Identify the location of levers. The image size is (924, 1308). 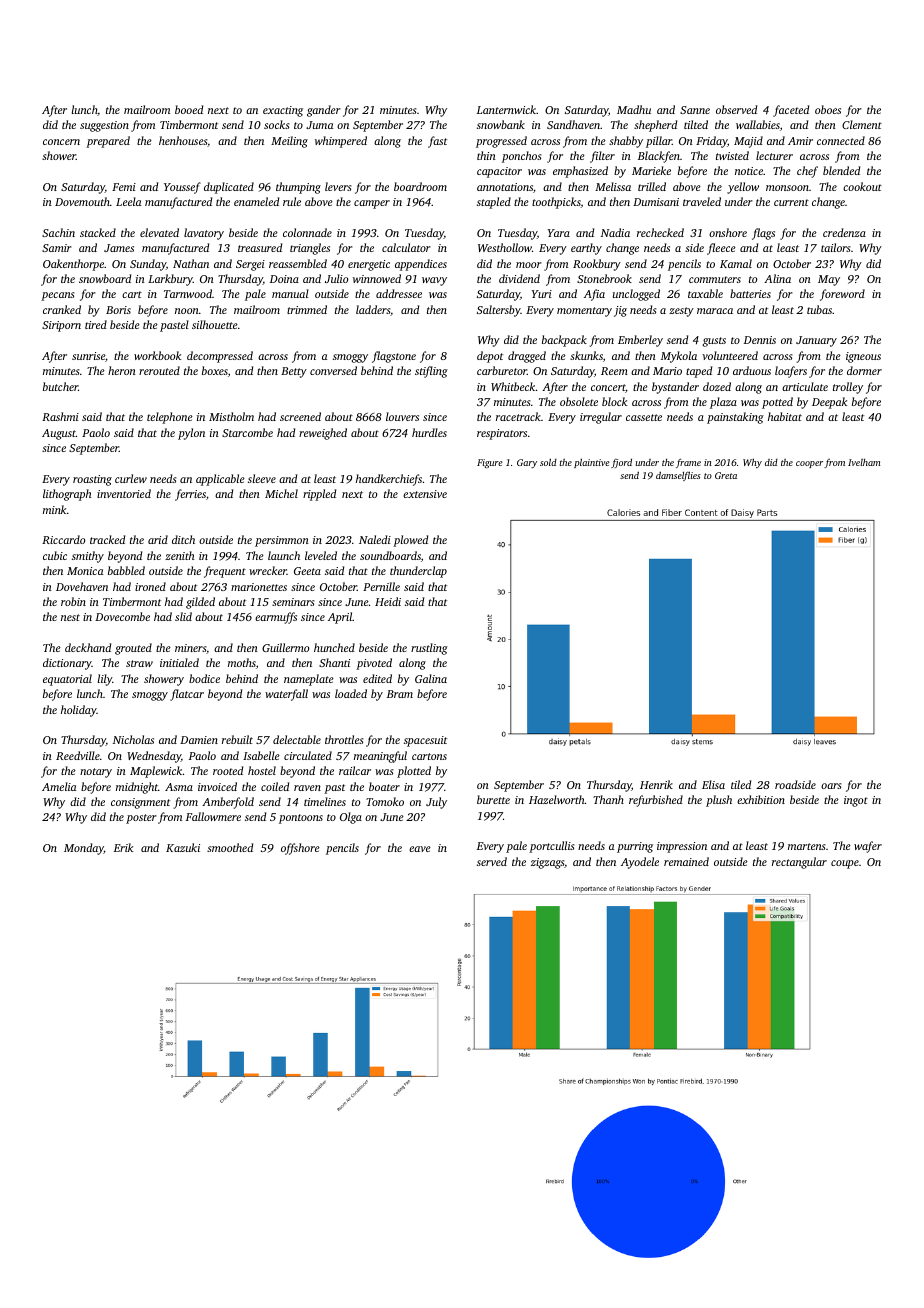
(338, 186).
